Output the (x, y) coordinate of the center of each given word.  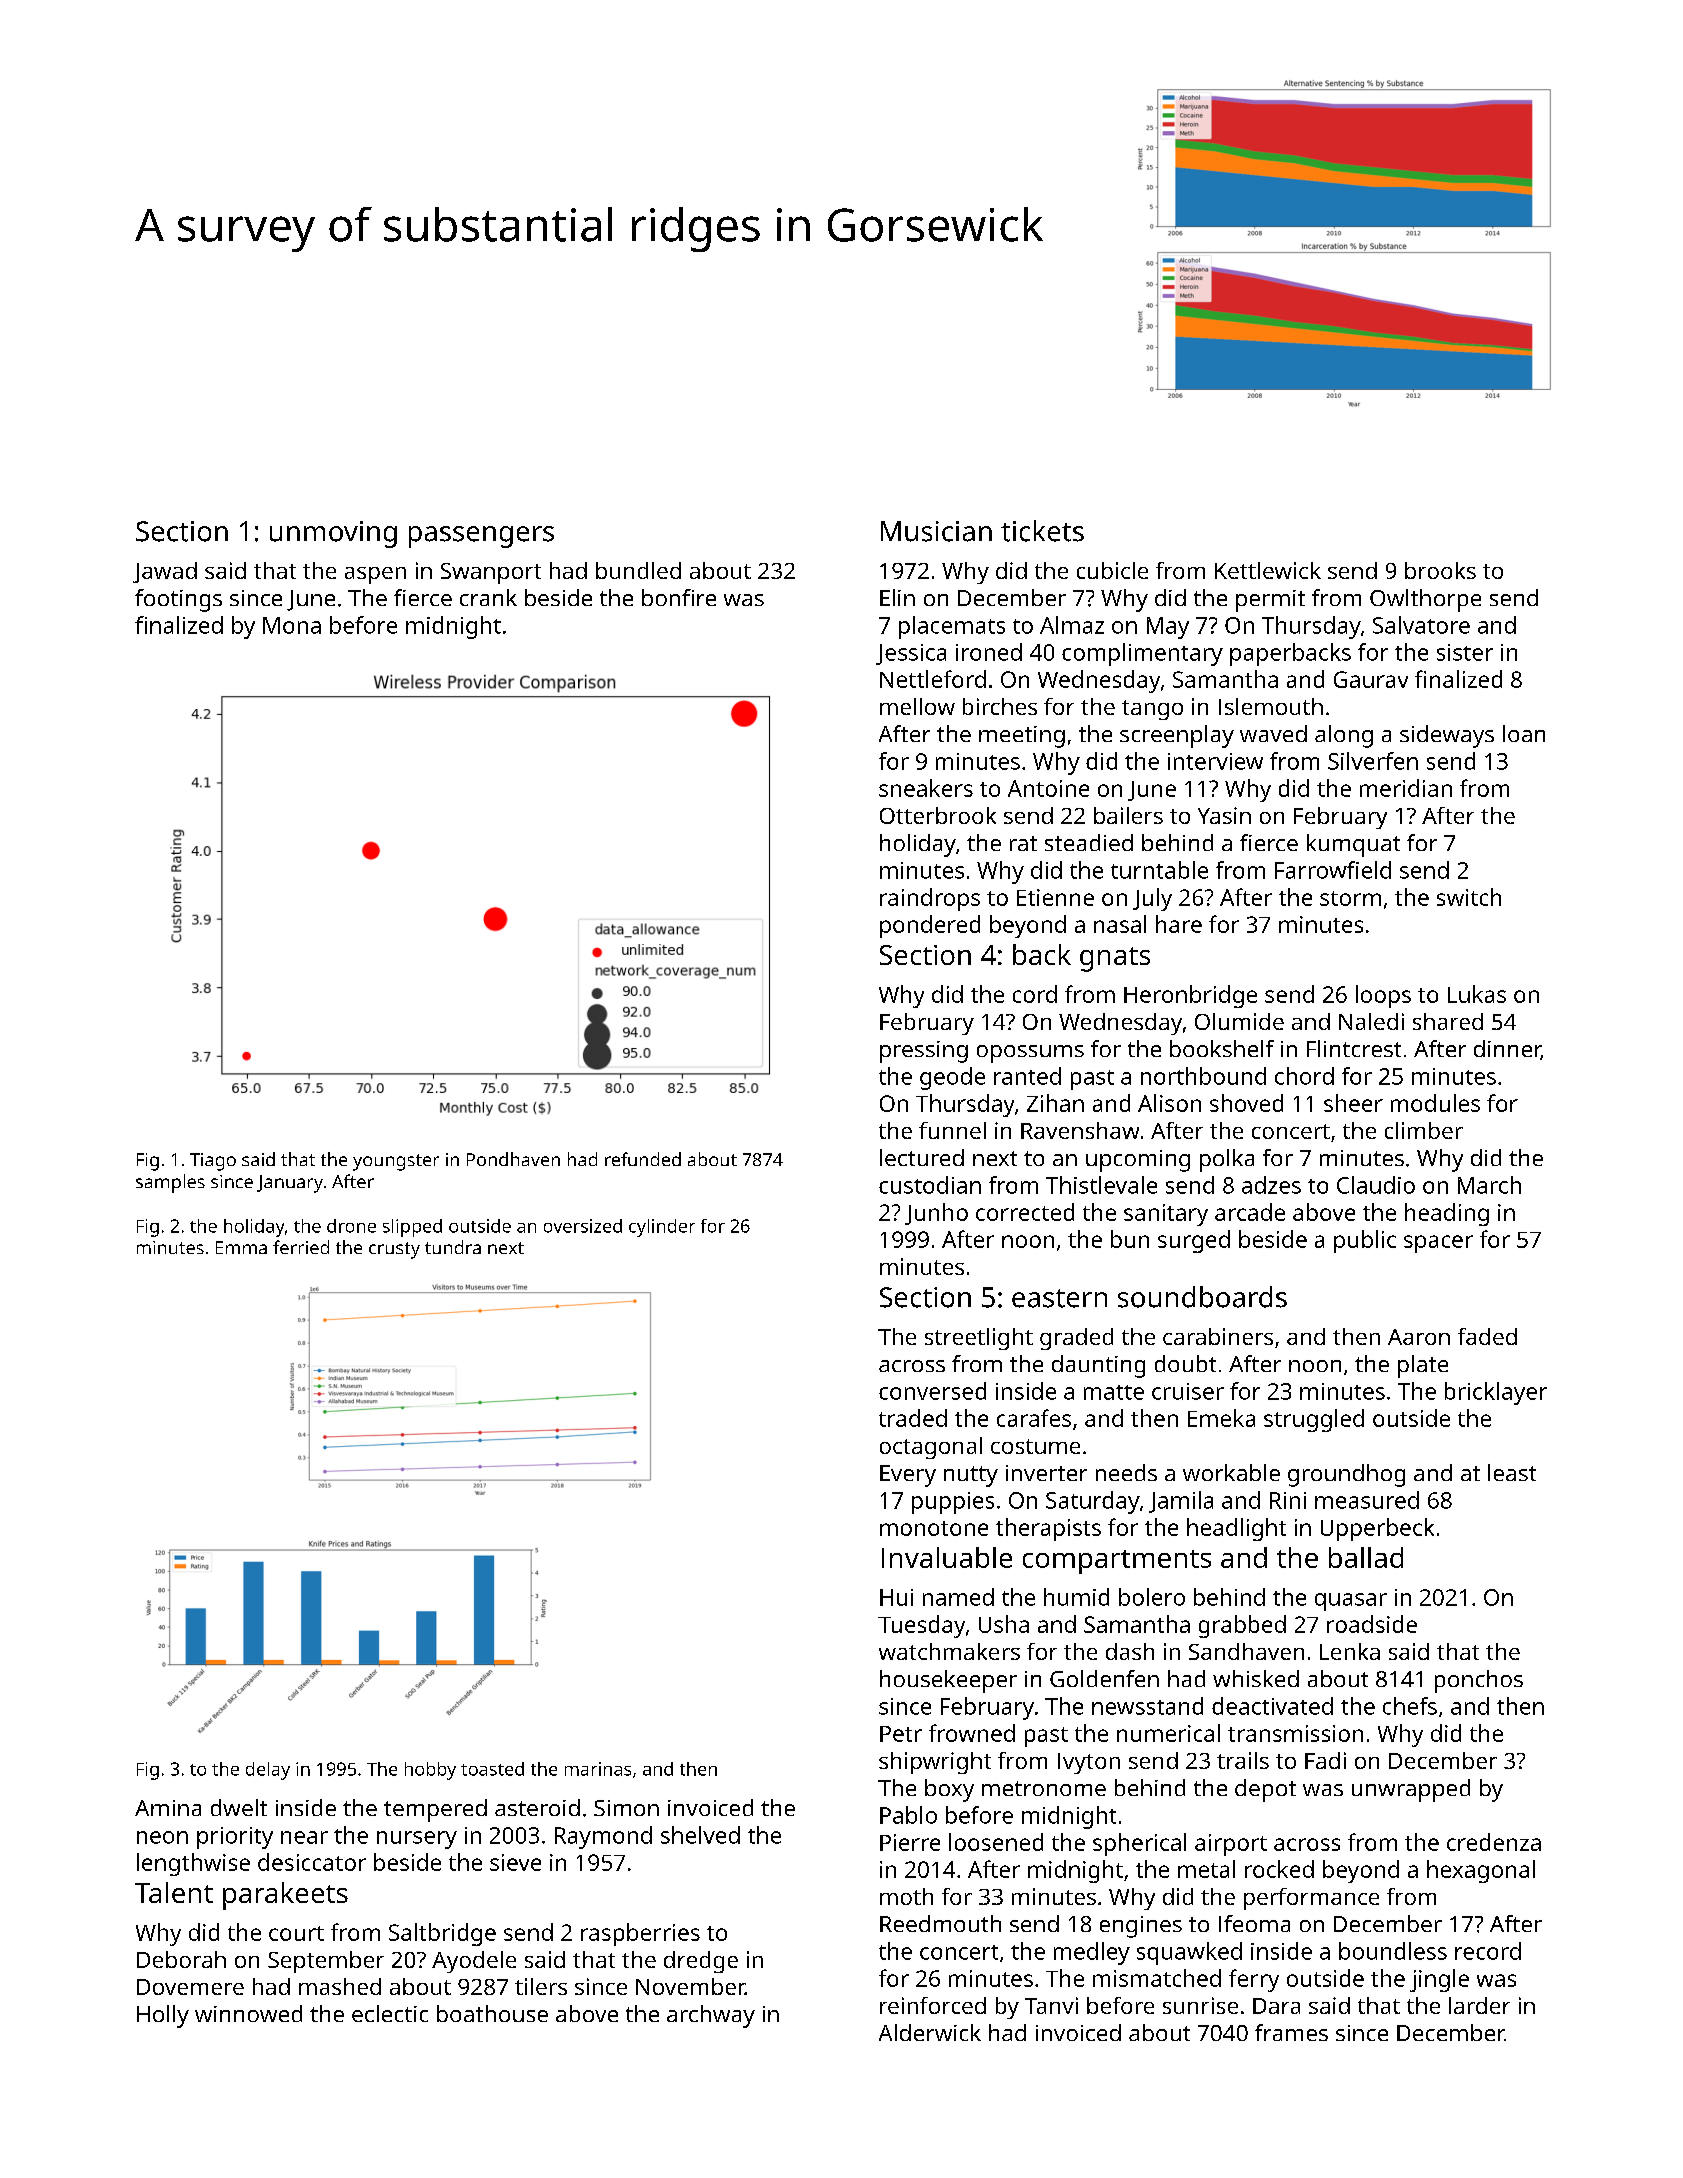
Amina (168, 1808)
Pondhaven (513, 1159)
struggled (1314, 1420)
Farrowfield (1333, 870)
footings (178, 600)
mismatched (1157, 1978)
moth (906, 1896)
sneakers (926, 788)
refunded (643, 1159)
